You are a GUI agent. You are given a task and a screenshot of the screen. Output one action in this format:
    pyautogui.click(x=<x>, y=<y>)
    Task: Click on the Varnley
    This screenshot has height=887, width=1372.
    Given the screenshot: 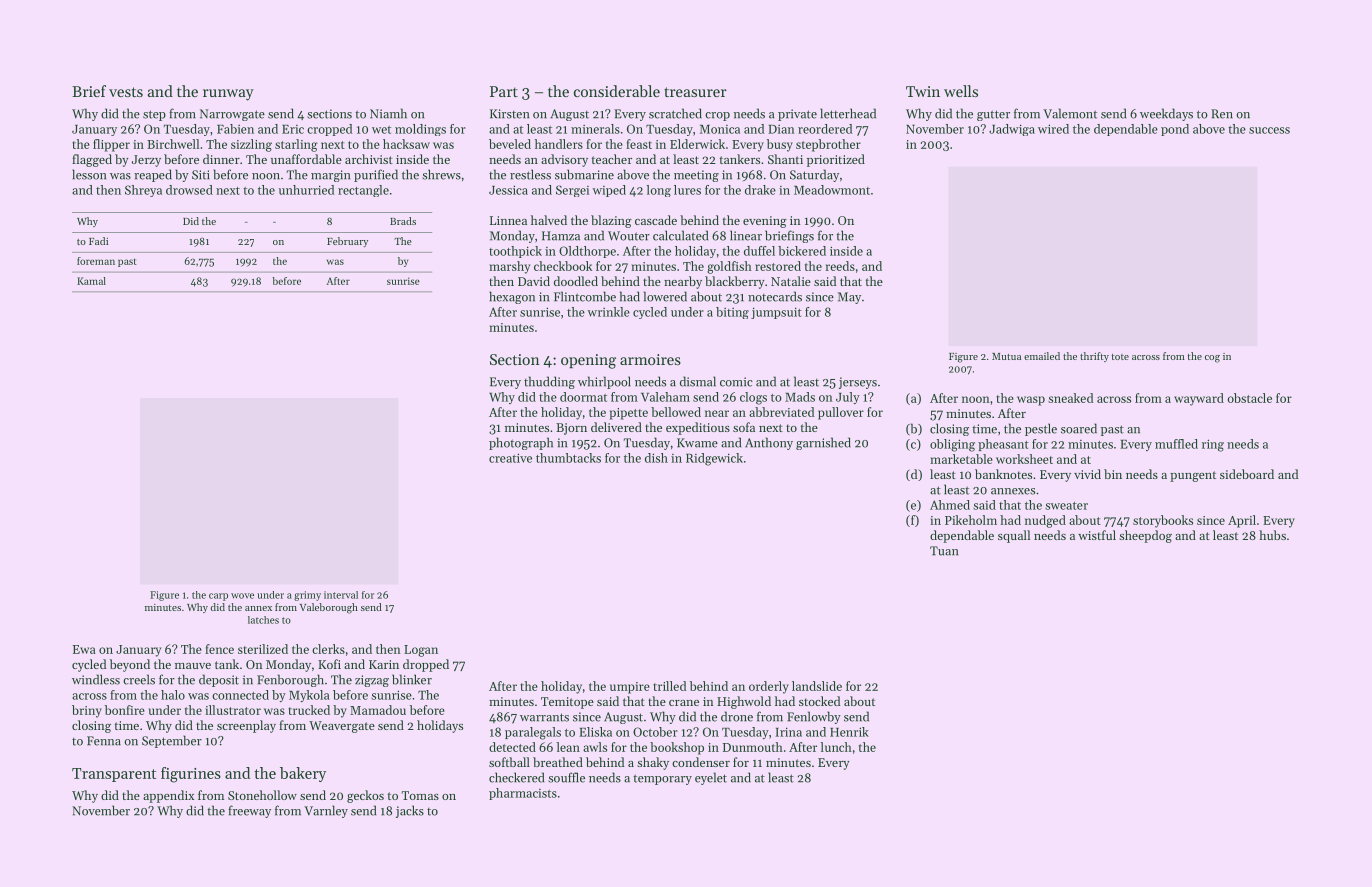 What is the action you would take?
    pyautogui.click(x=326, y=811)
